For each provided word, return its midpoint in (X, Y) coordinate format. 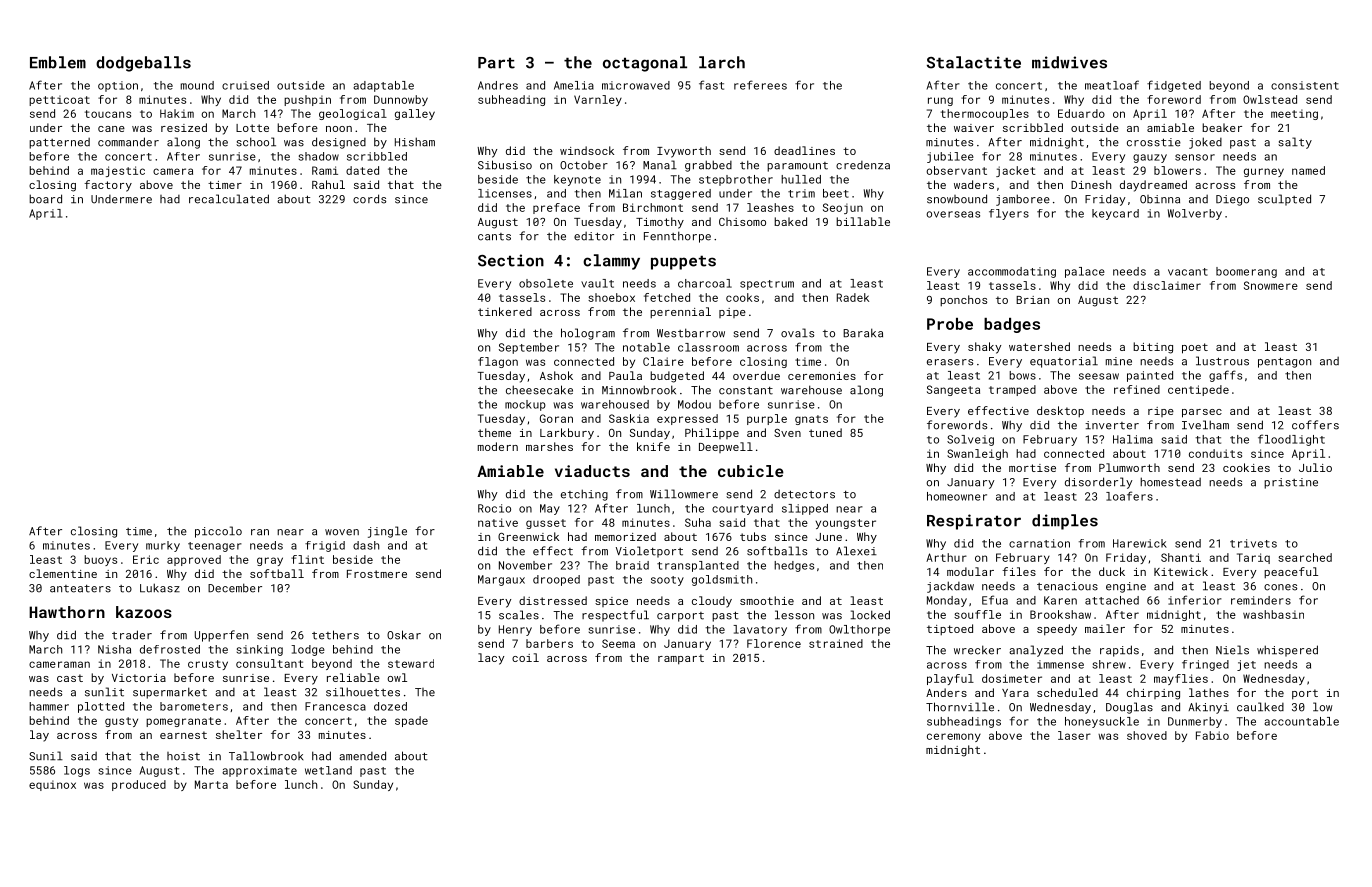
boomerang (1246, 272)
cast (70, 678)
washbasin (1273, 614)
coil (525, 657)
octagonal (645, 64)
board (45, 199)
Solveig (970, 440)
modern (498, 446)
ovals (797, 333)
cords (369, 199)
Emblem (58, 62)
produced (139, 785)
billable (863, 221)
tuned (825, 432)
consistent (1305, 85)
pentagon (1284, 362)
